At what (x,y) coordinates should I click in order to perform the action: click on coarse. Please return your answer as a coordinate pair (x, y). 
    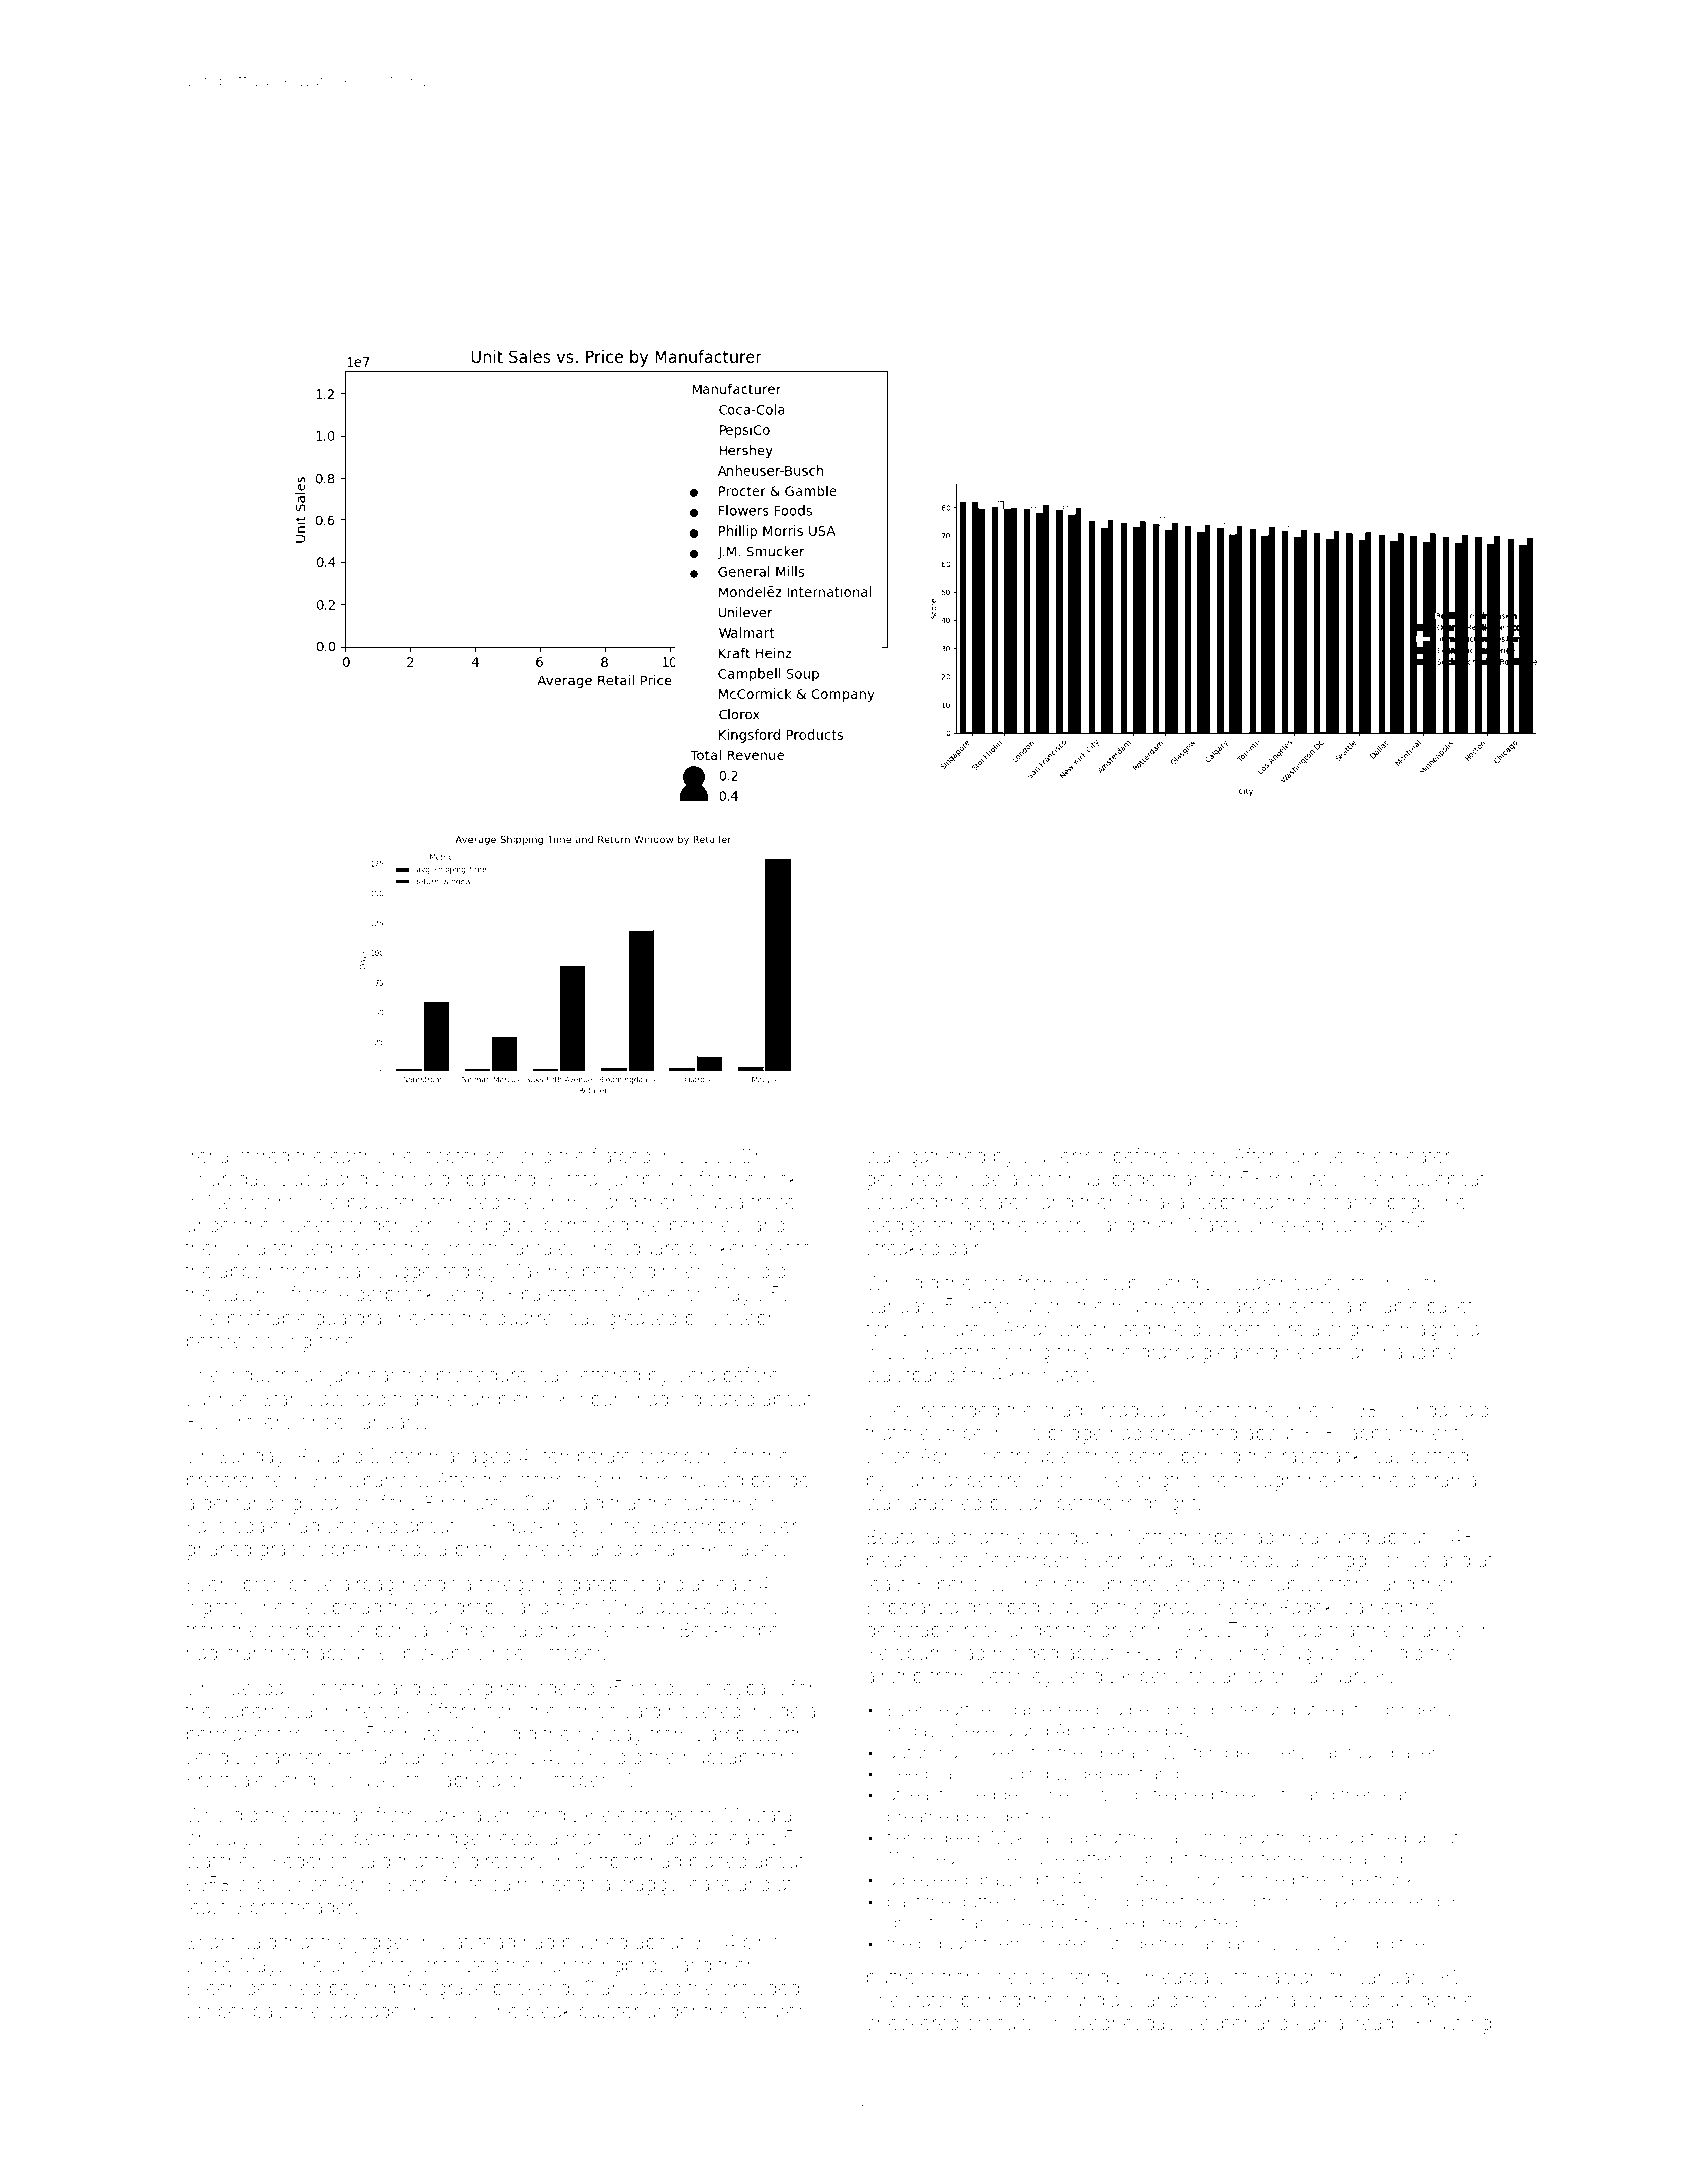
    Looking at the image, I should click on (1350, 1203).
